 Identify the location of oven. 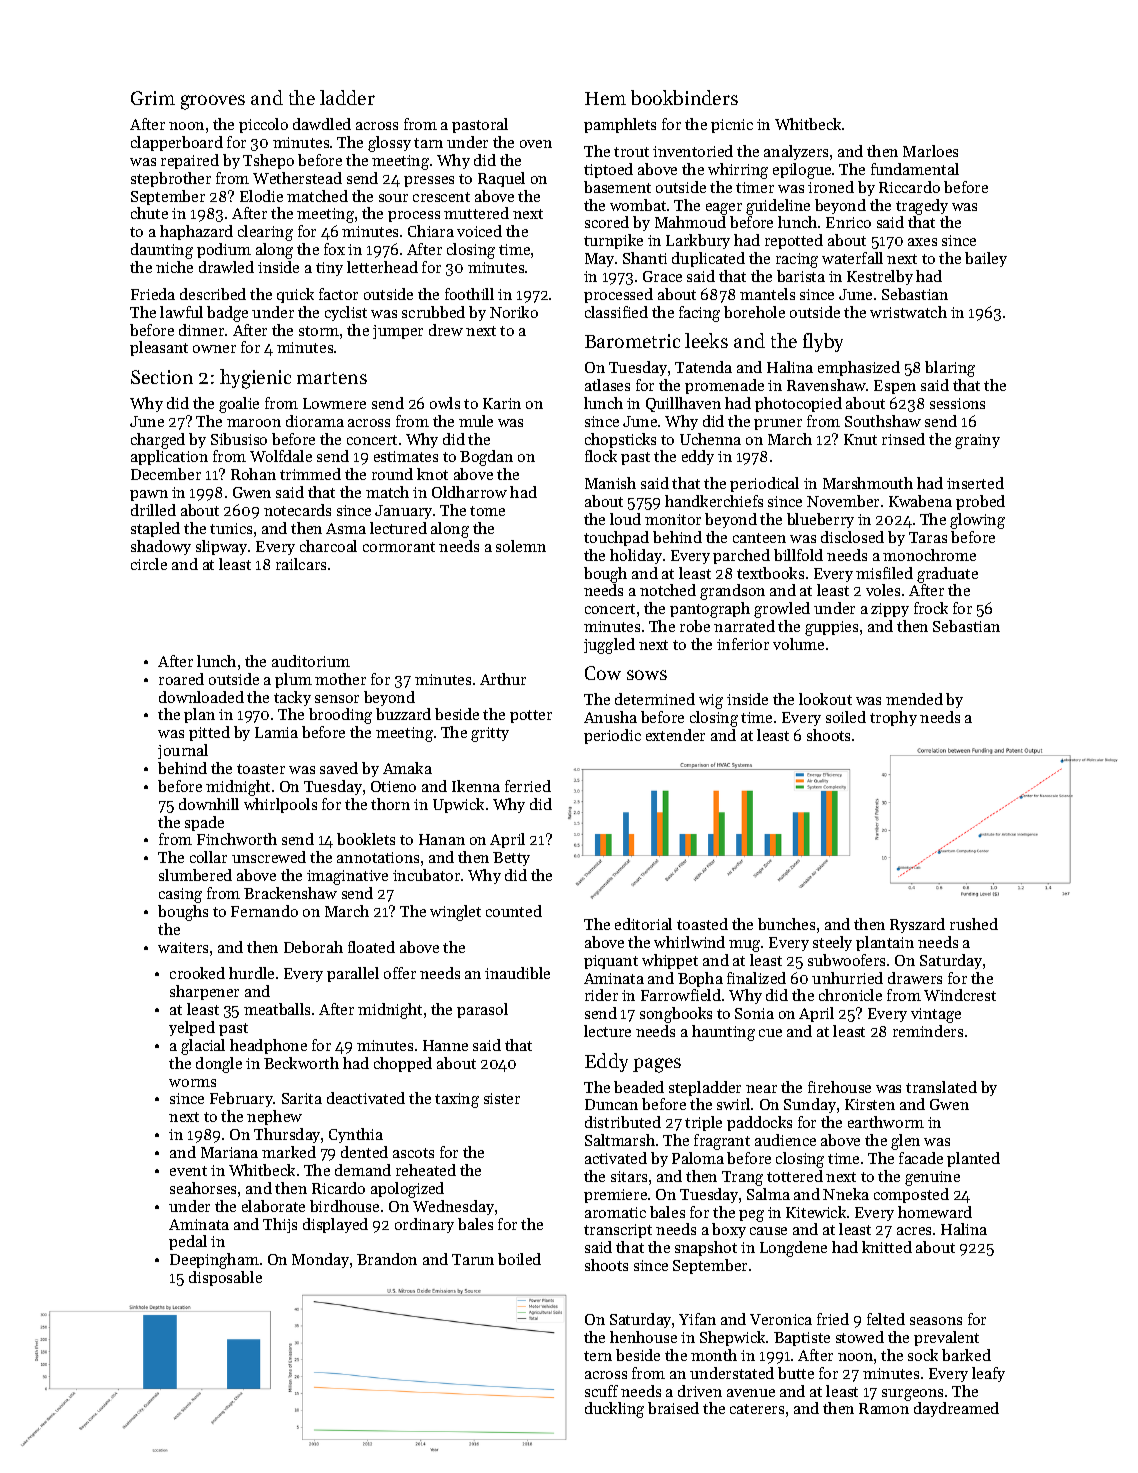
(536, 144).
